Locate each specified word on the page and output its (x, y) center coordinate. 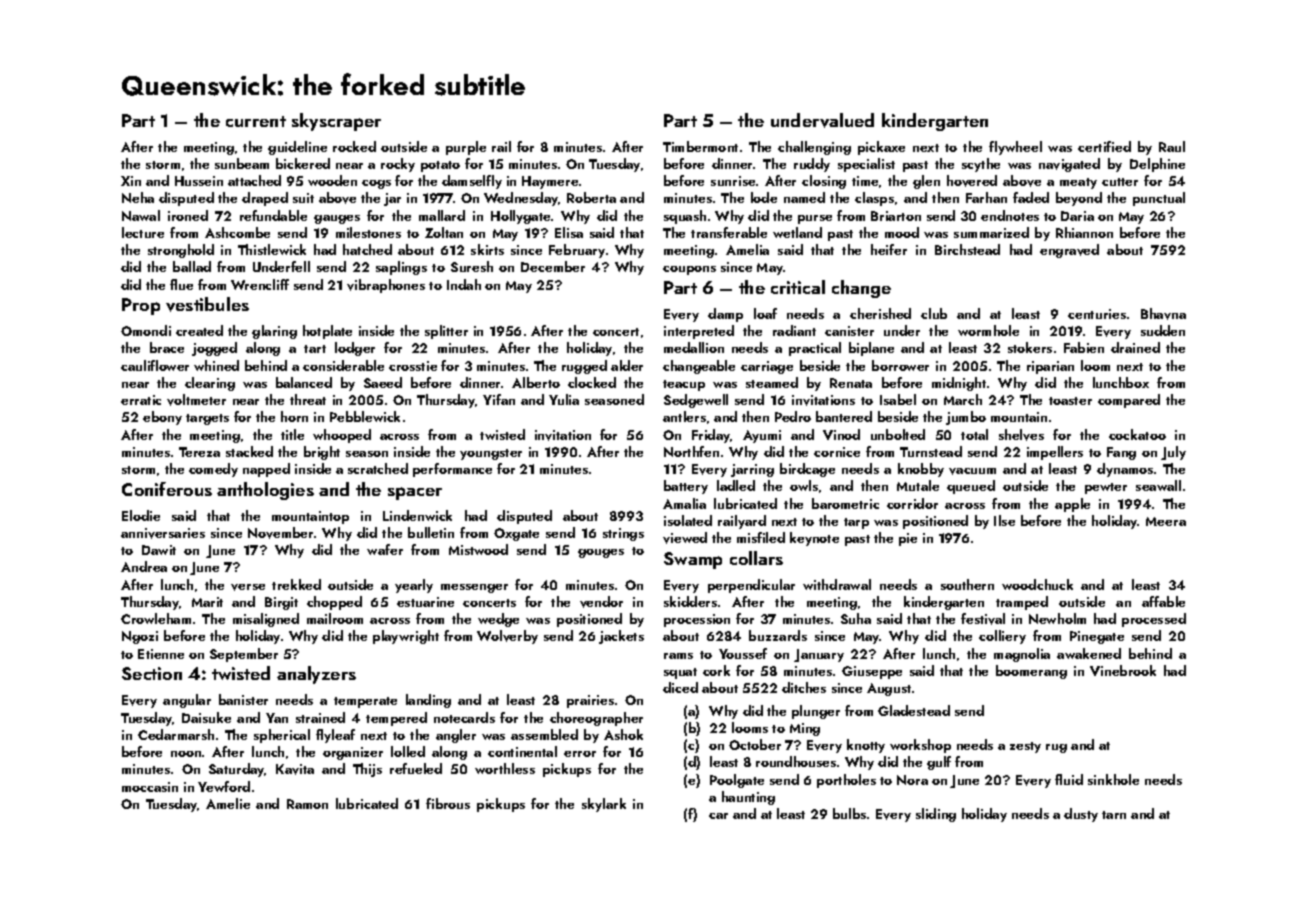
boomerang (1031, 672)
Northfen (691, 451)
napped (266, 470)
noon (186, 754)
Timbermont (700, 146)
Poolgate (737, 781)
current (256, 121)
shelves (1021, 435)
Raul (1172, 146)
